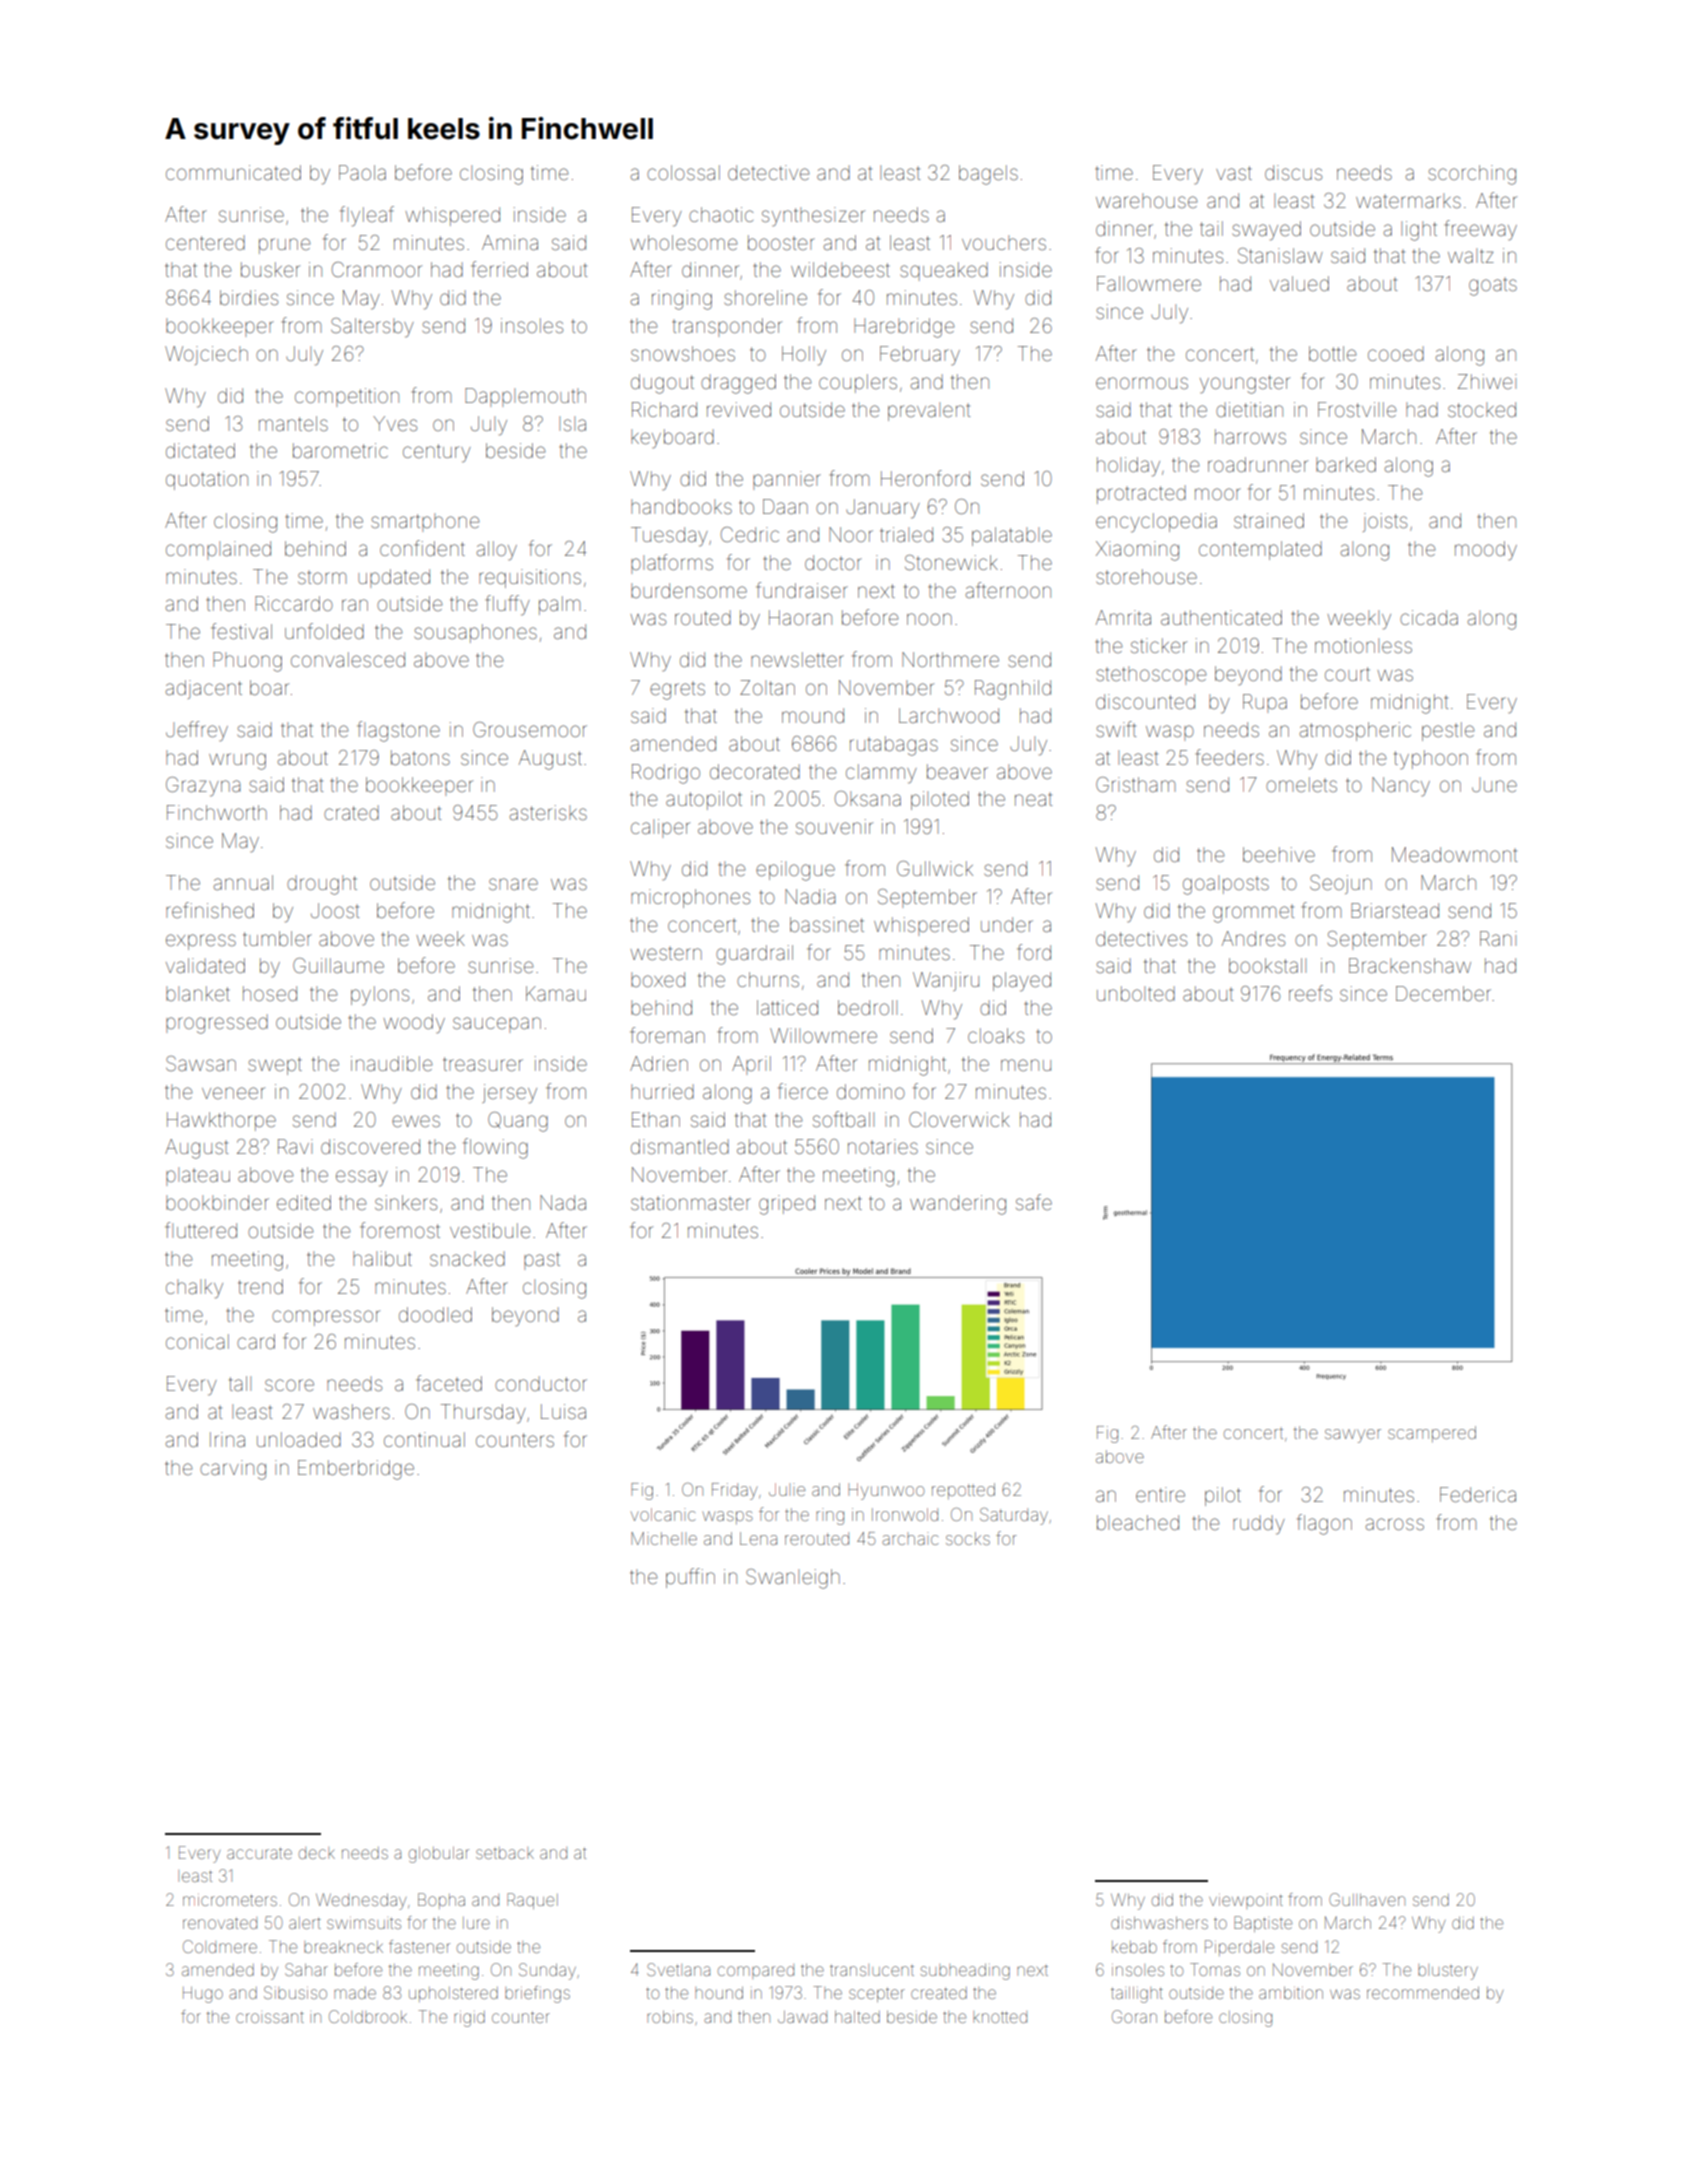 This page has height=2178, width=1683. I want to click on Meadowmont, so click(1454, 854).
